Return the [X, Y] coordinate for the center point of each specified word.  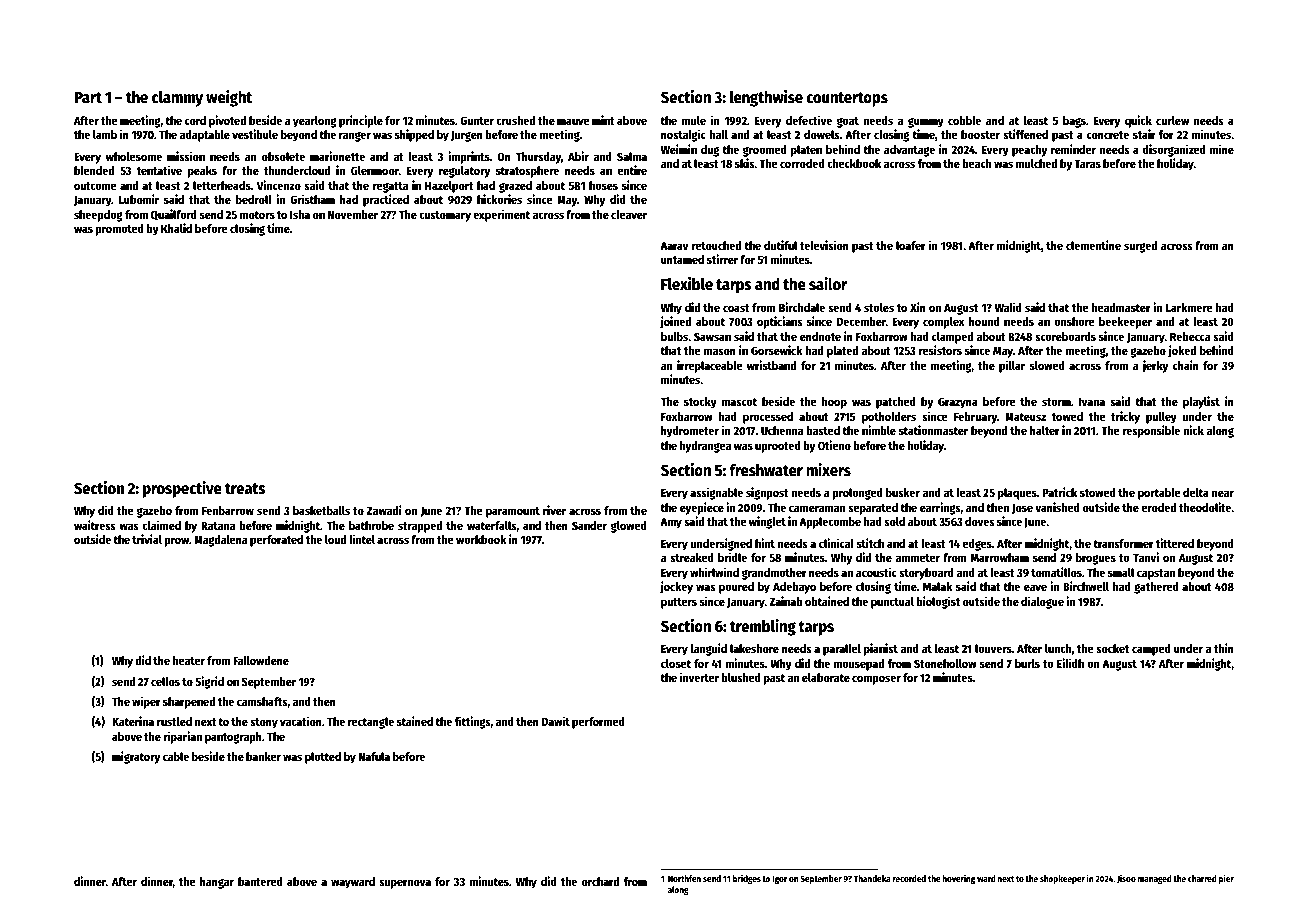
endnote [820, 336]
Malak [938, 586]
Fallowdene [261, 660]
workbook [481, 539]
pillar [1012, 366]
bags [1074, 122]
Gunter [477, 120]
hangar [217, 883]
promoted [119, 230]
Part [88, 97]
